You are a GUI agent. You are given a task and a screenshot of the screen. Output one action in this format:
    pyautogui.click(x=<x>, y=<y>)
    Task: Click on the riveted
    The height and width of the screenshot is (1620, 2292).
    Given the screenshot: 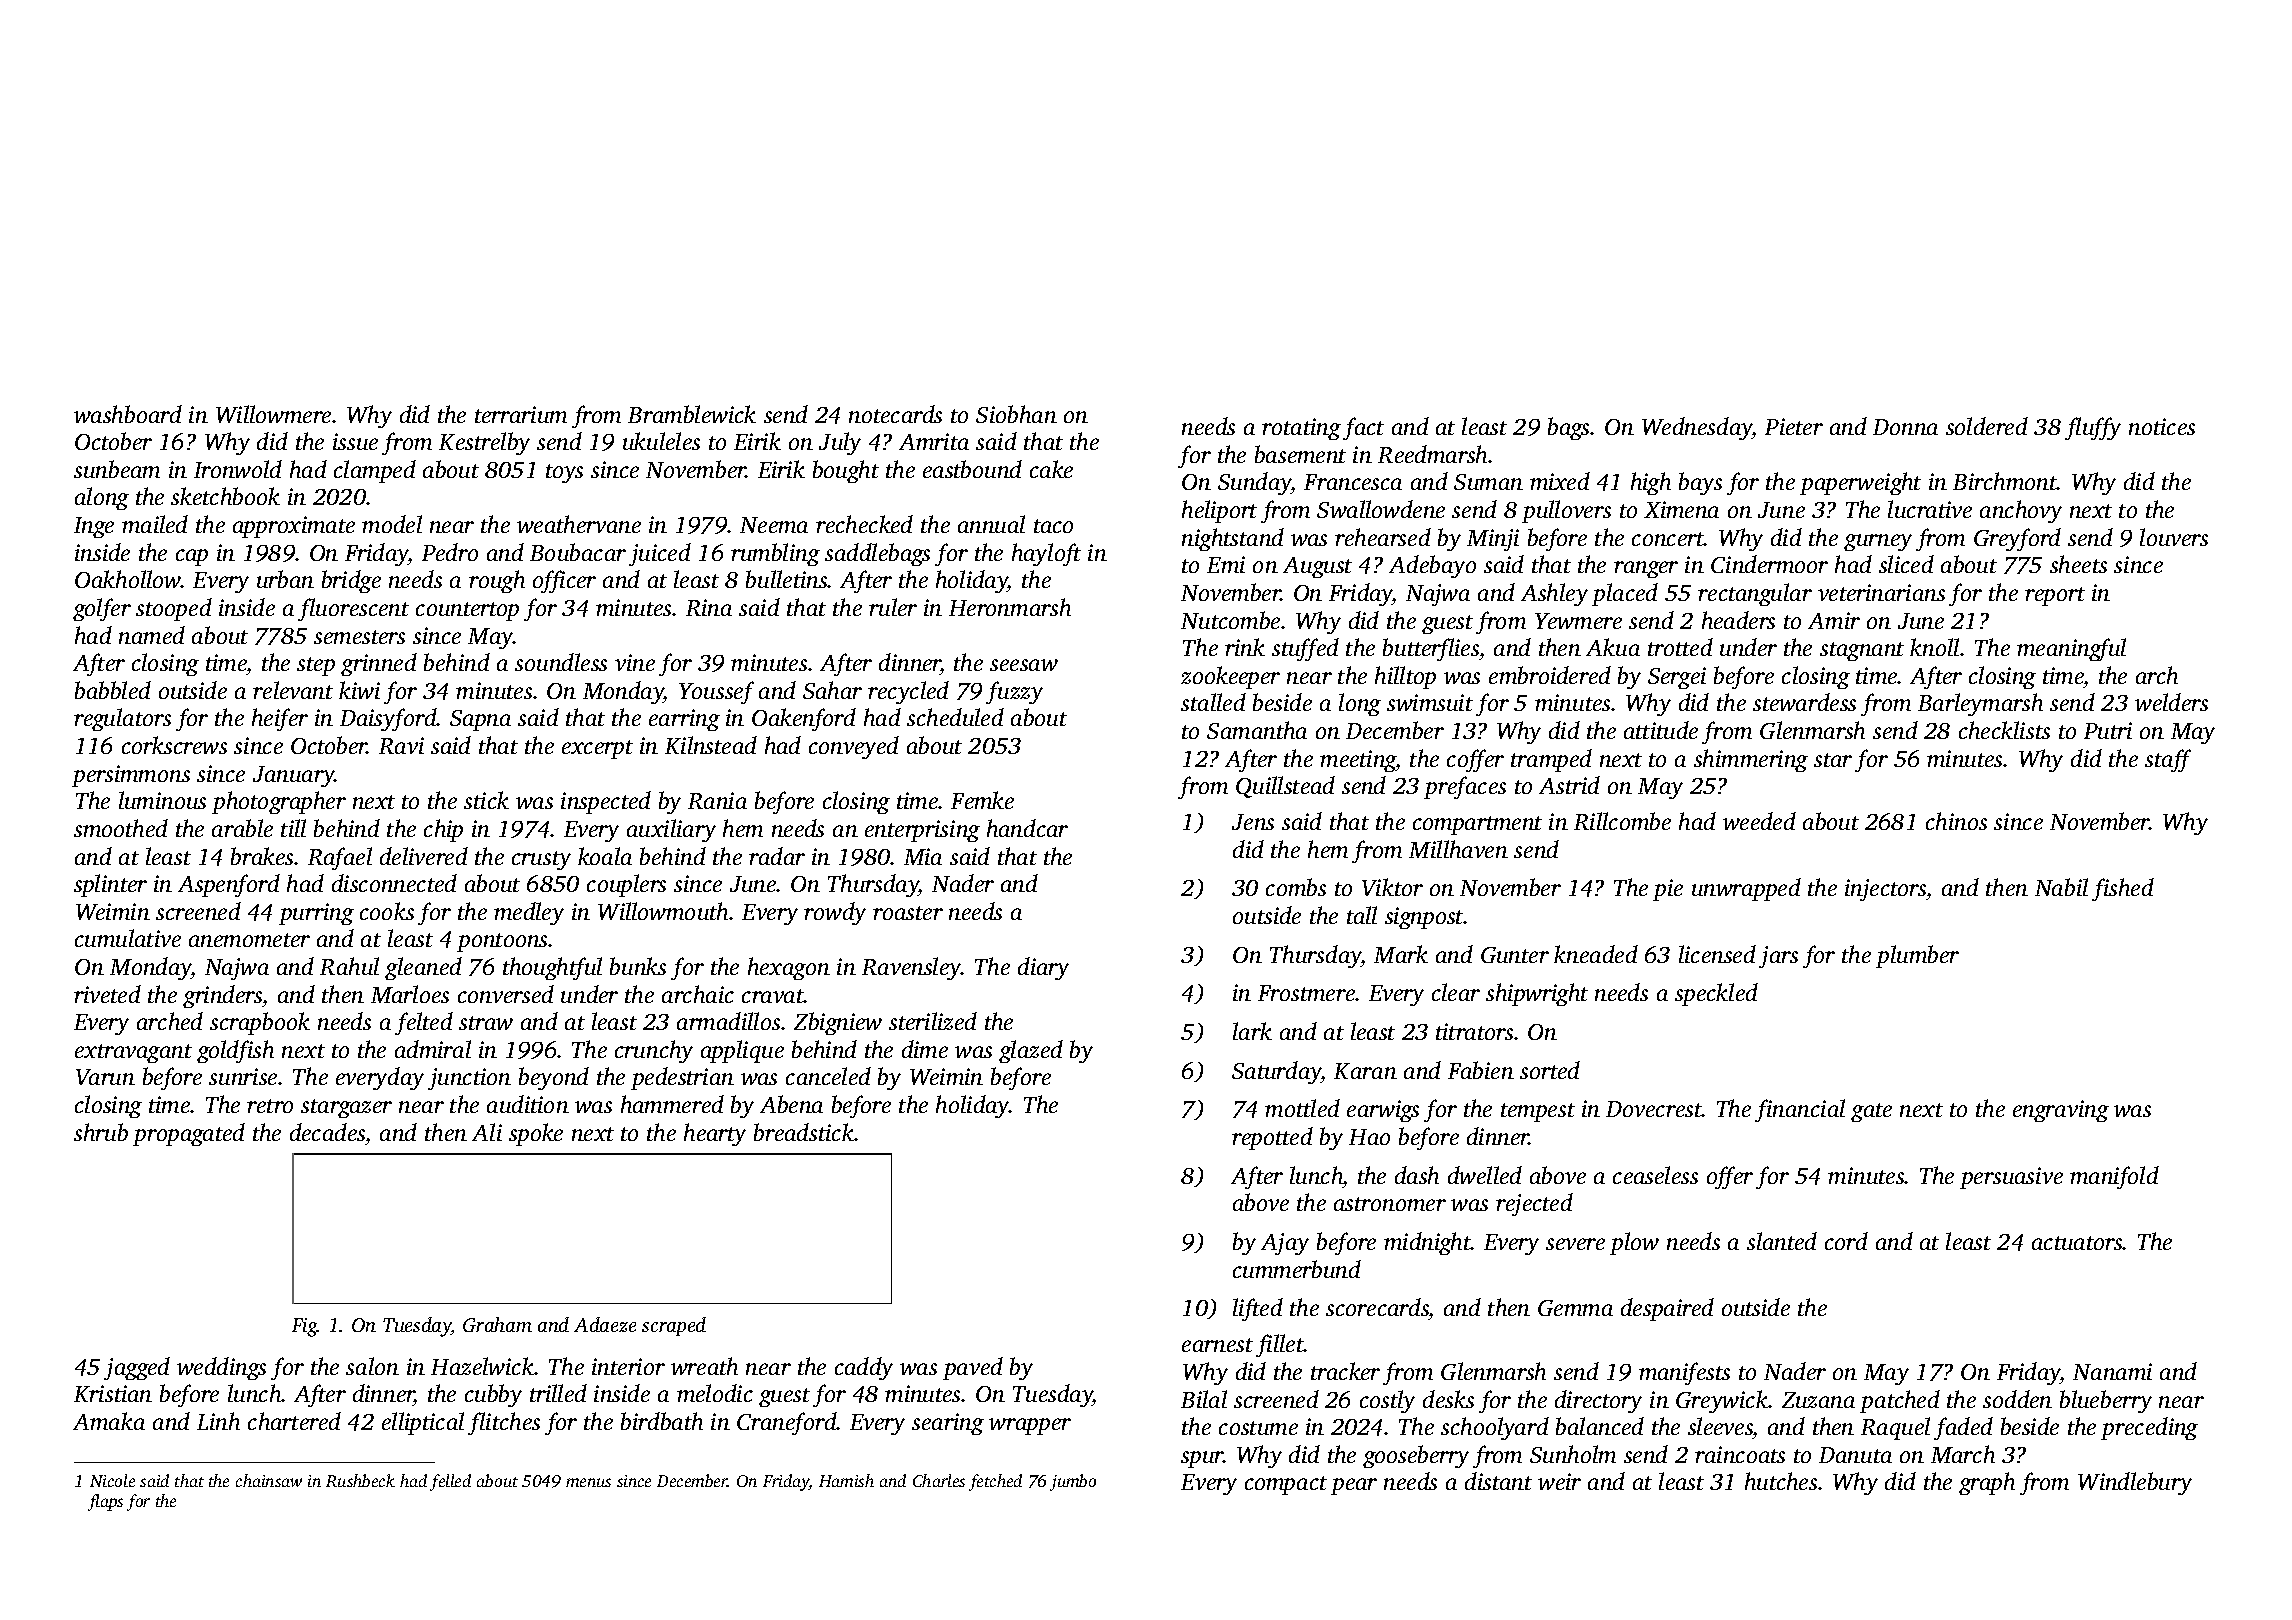 What is the action you would take?
    pyautogui.click(x=107, y=994)
